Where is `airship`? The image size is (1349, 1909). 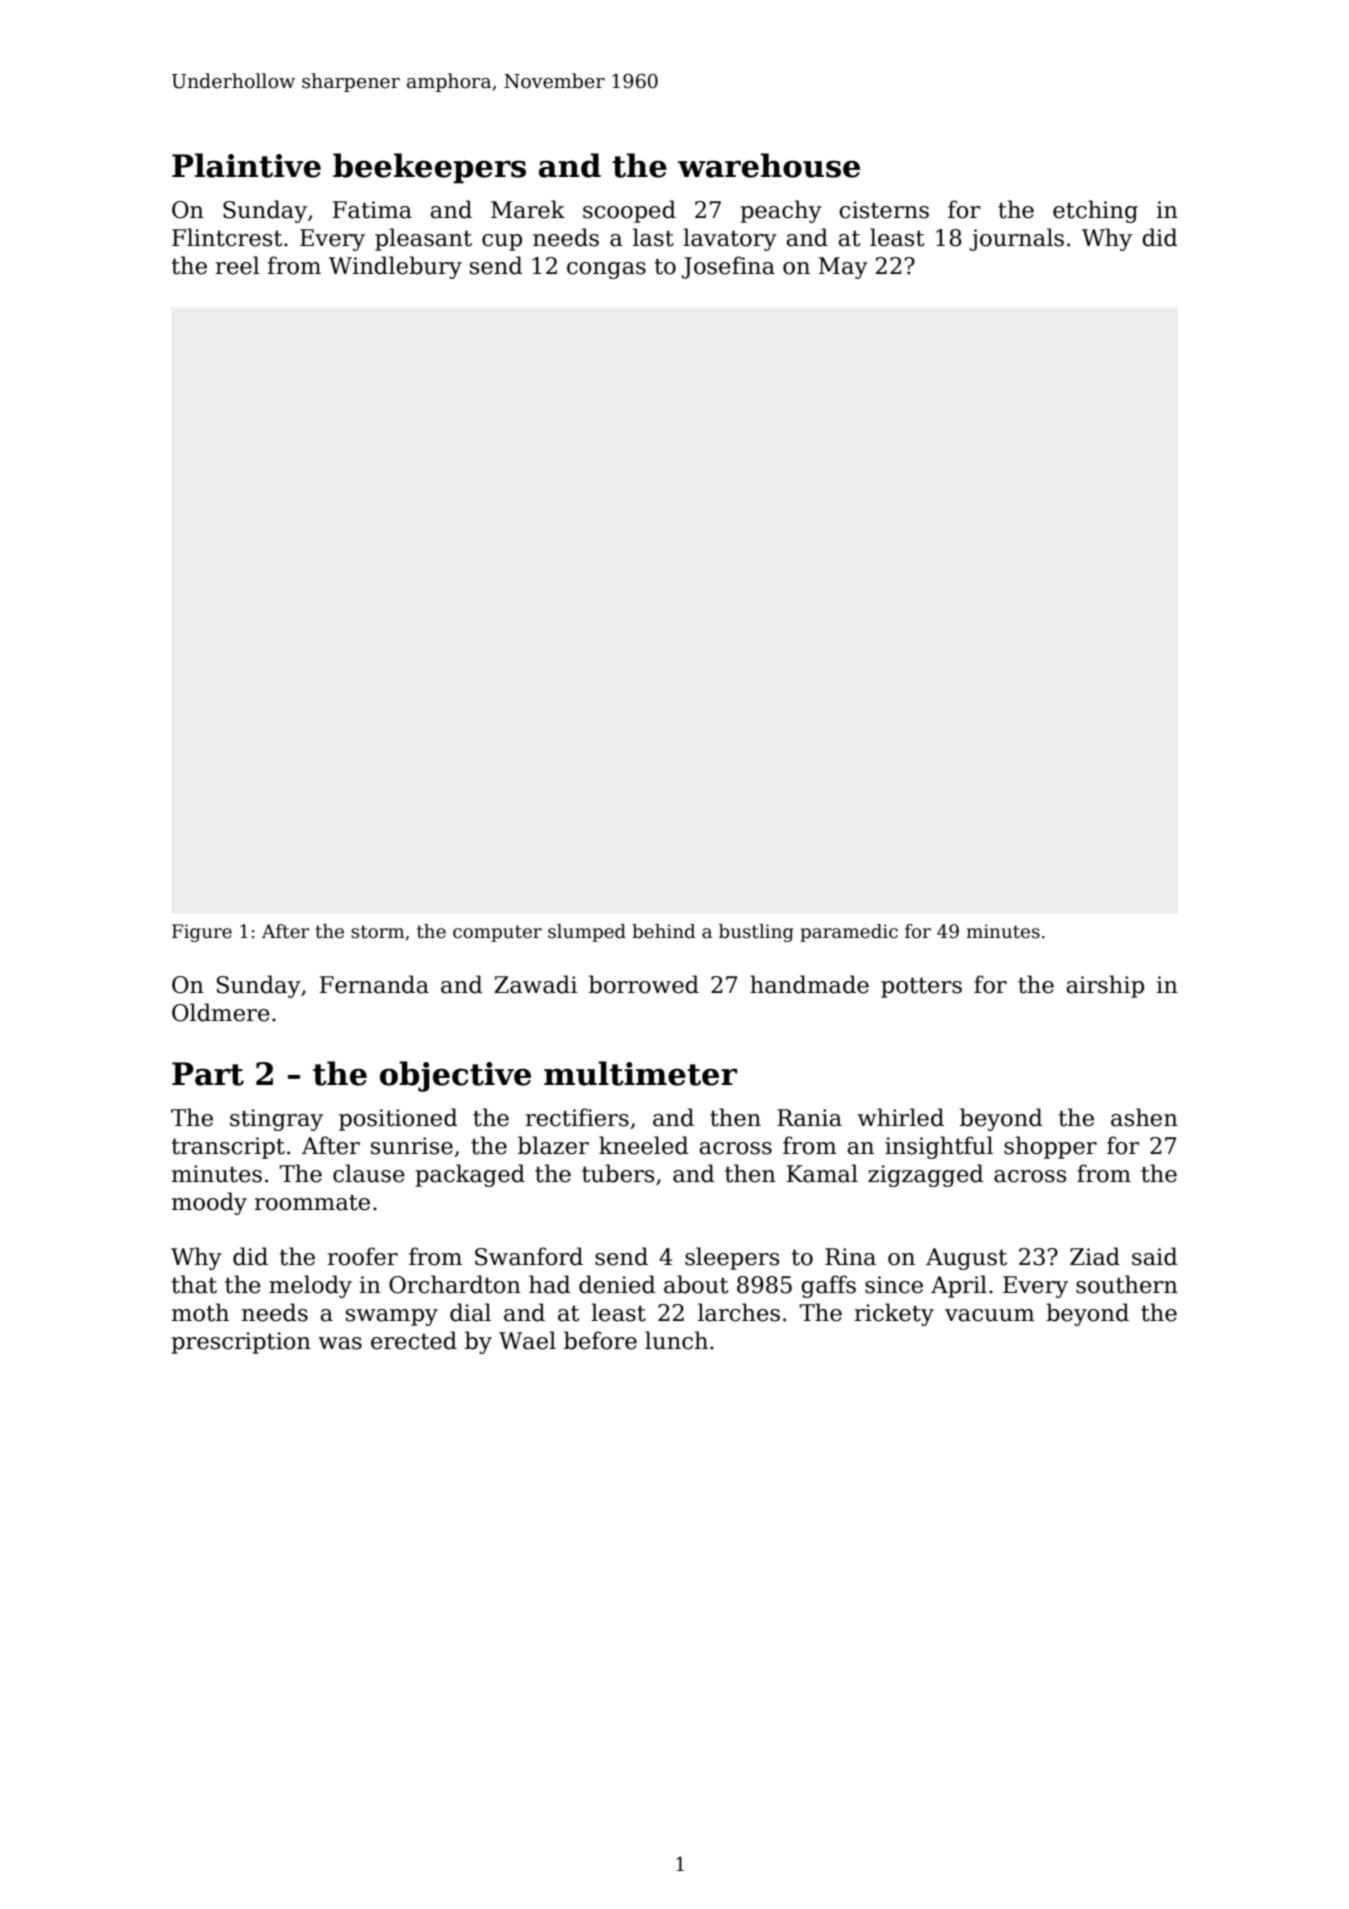
airship is located at coordinates (1105, 986).
